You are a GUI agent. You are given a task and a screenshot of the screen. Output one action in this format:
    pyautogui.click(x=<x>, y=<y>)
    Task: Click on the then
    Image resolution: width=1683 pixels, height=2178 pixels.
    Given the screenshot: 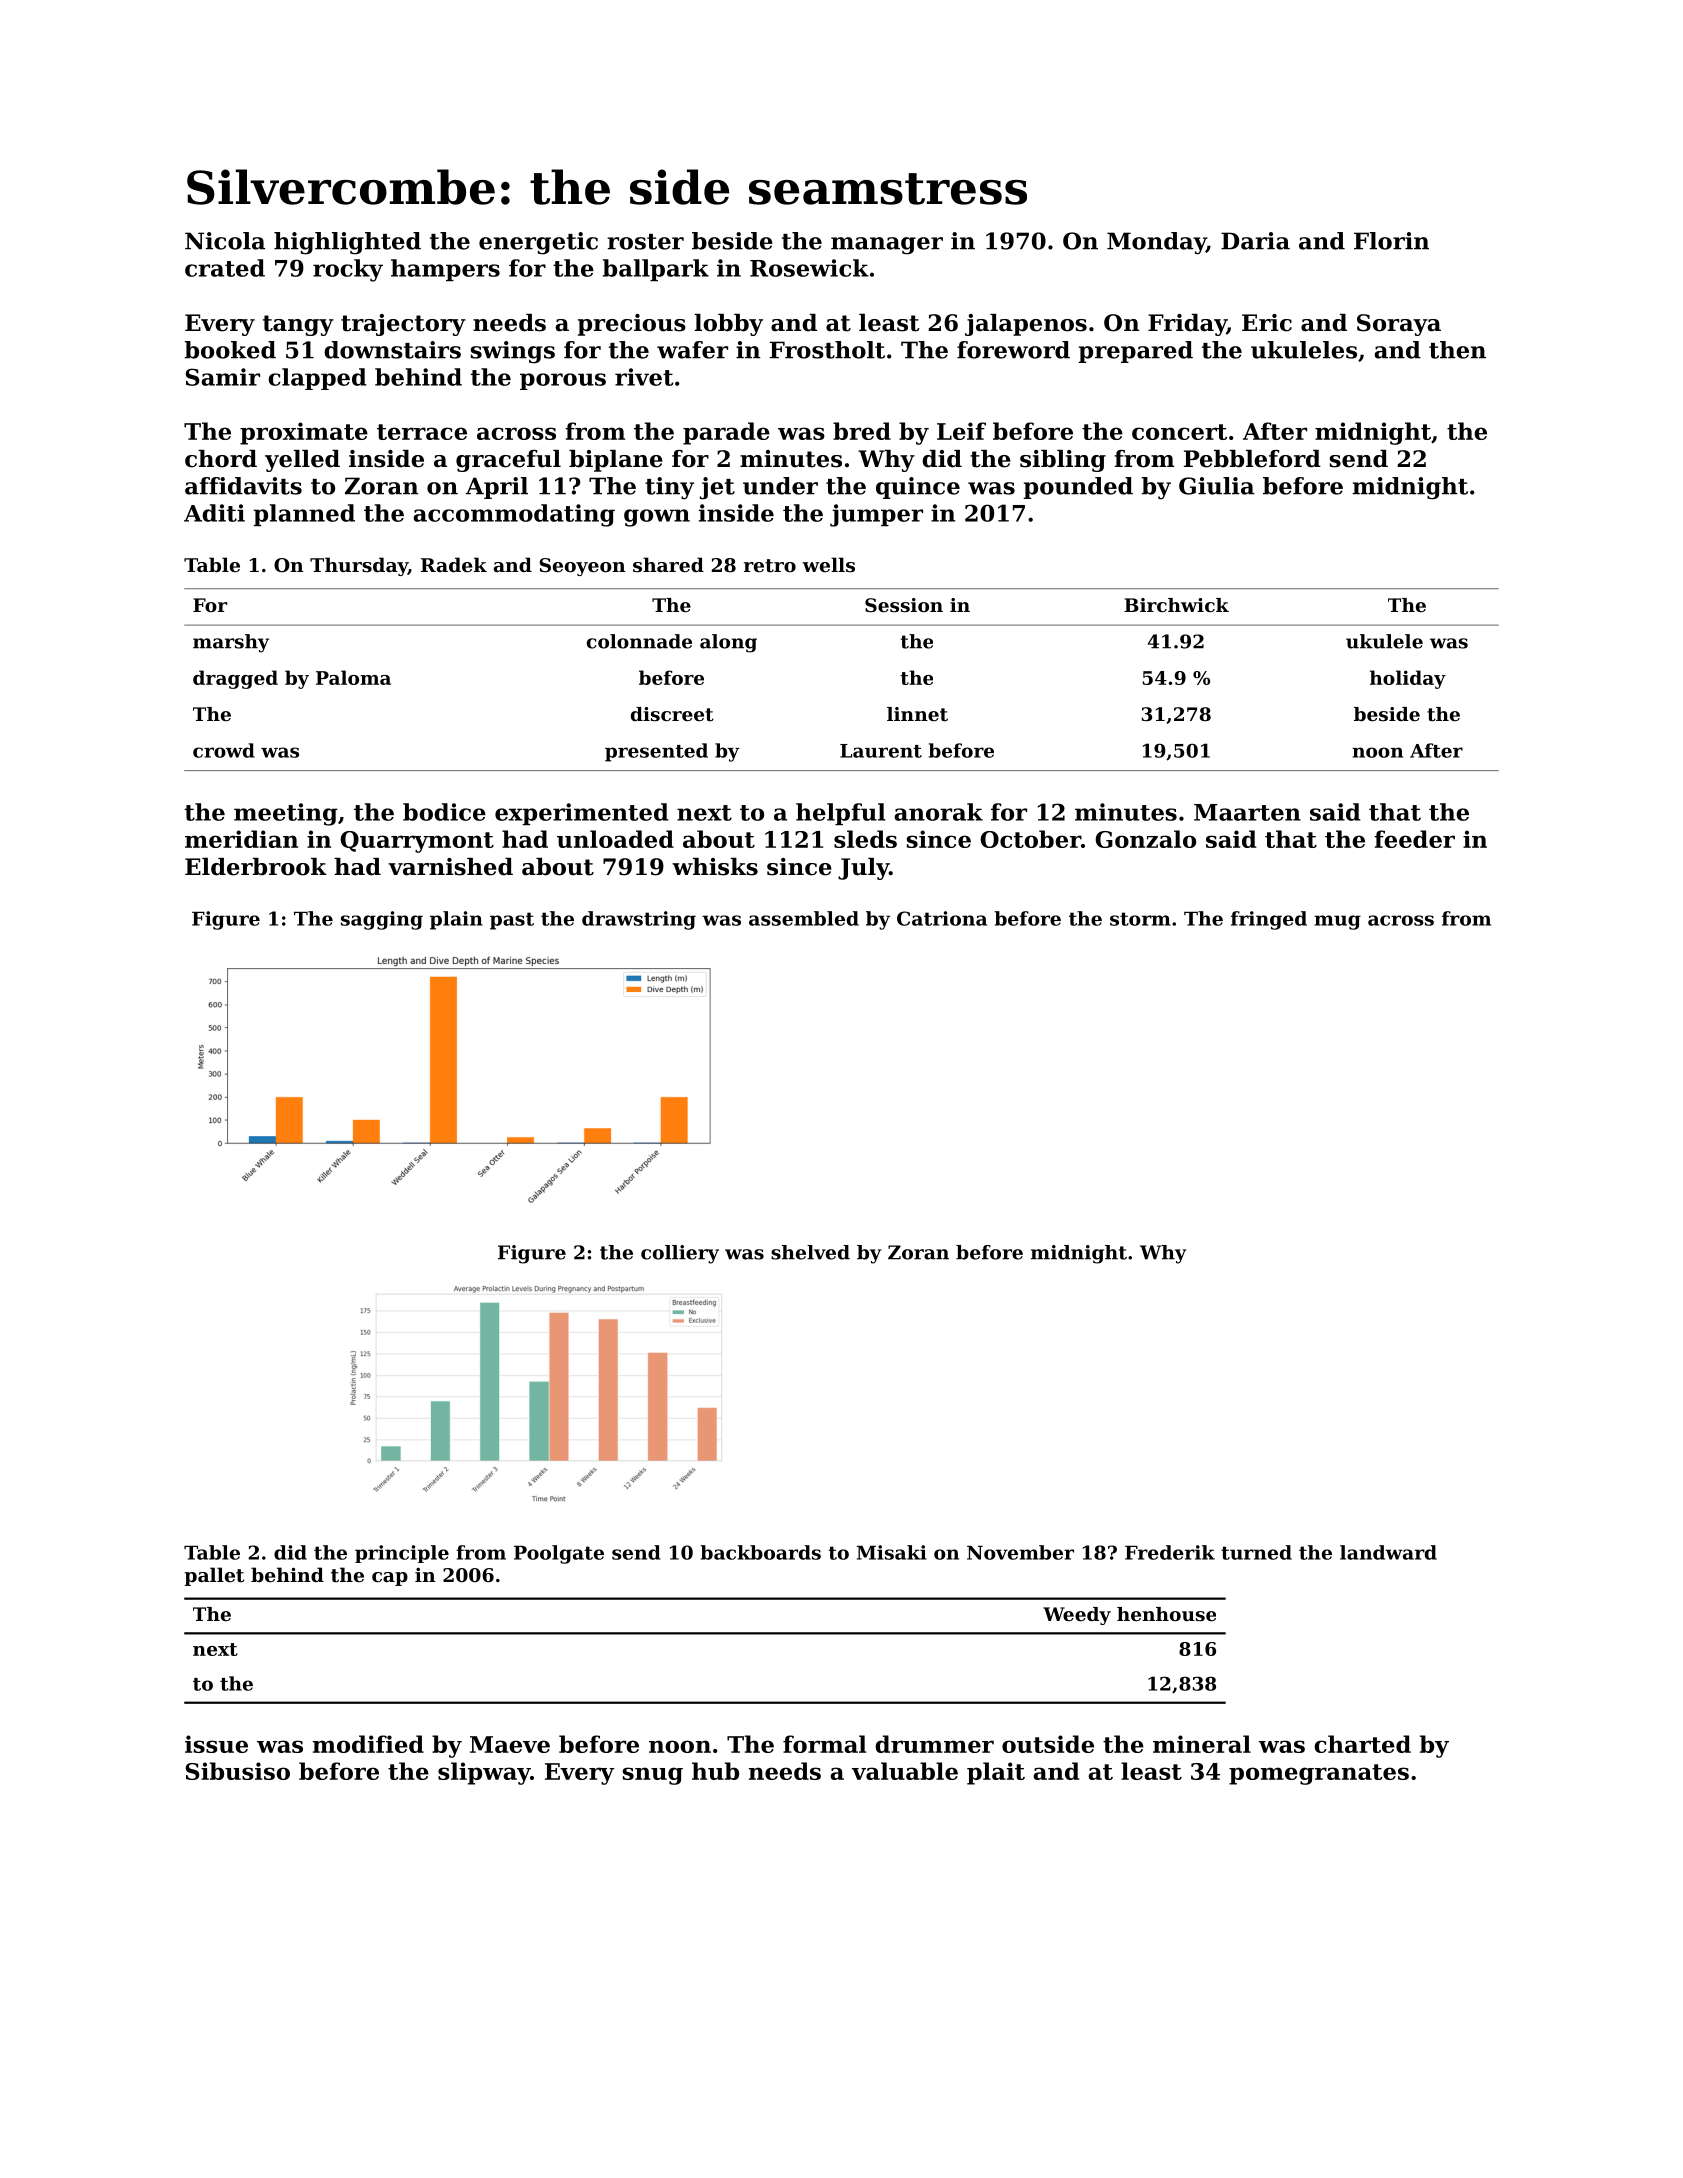 What is the action you would take?
    pyautogui.click(x=1457, y=350)
